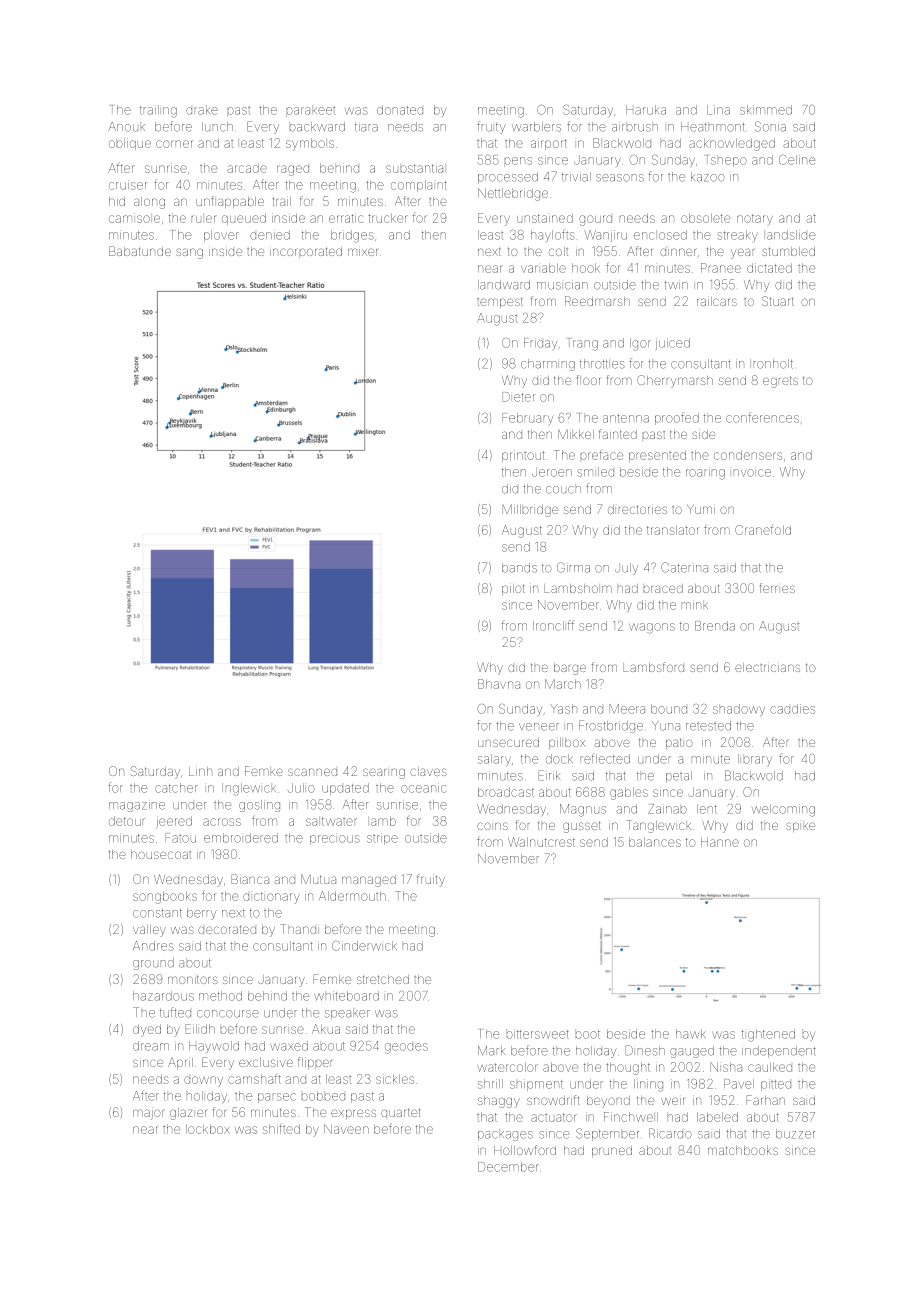 This image has height=1308, width=924. What do you see at coordinates (312, 772) in the image?
I see `scanned` at bounding box center [312, 772].
